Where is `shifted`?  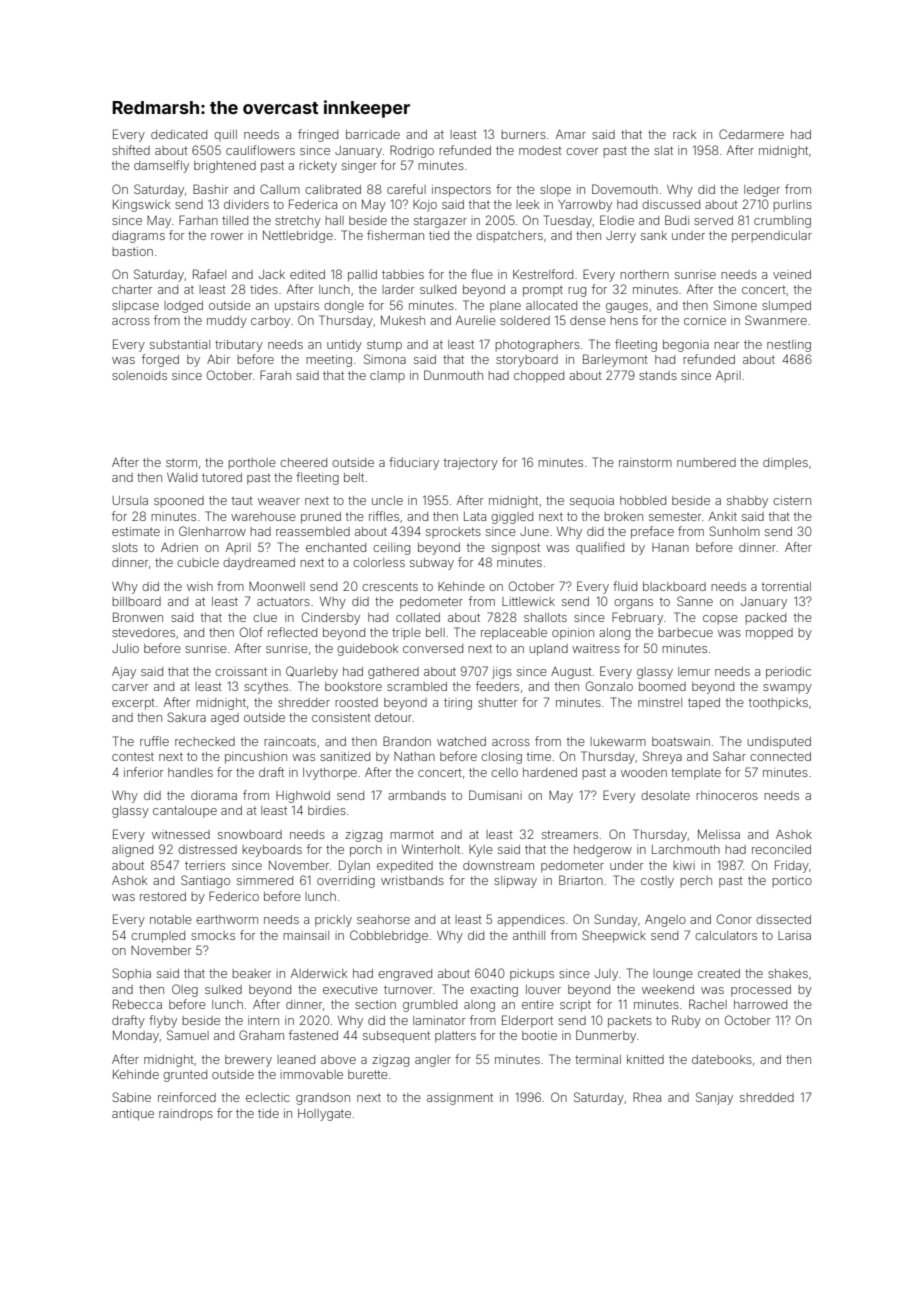 shifted is located at coordinates (131, 150).
